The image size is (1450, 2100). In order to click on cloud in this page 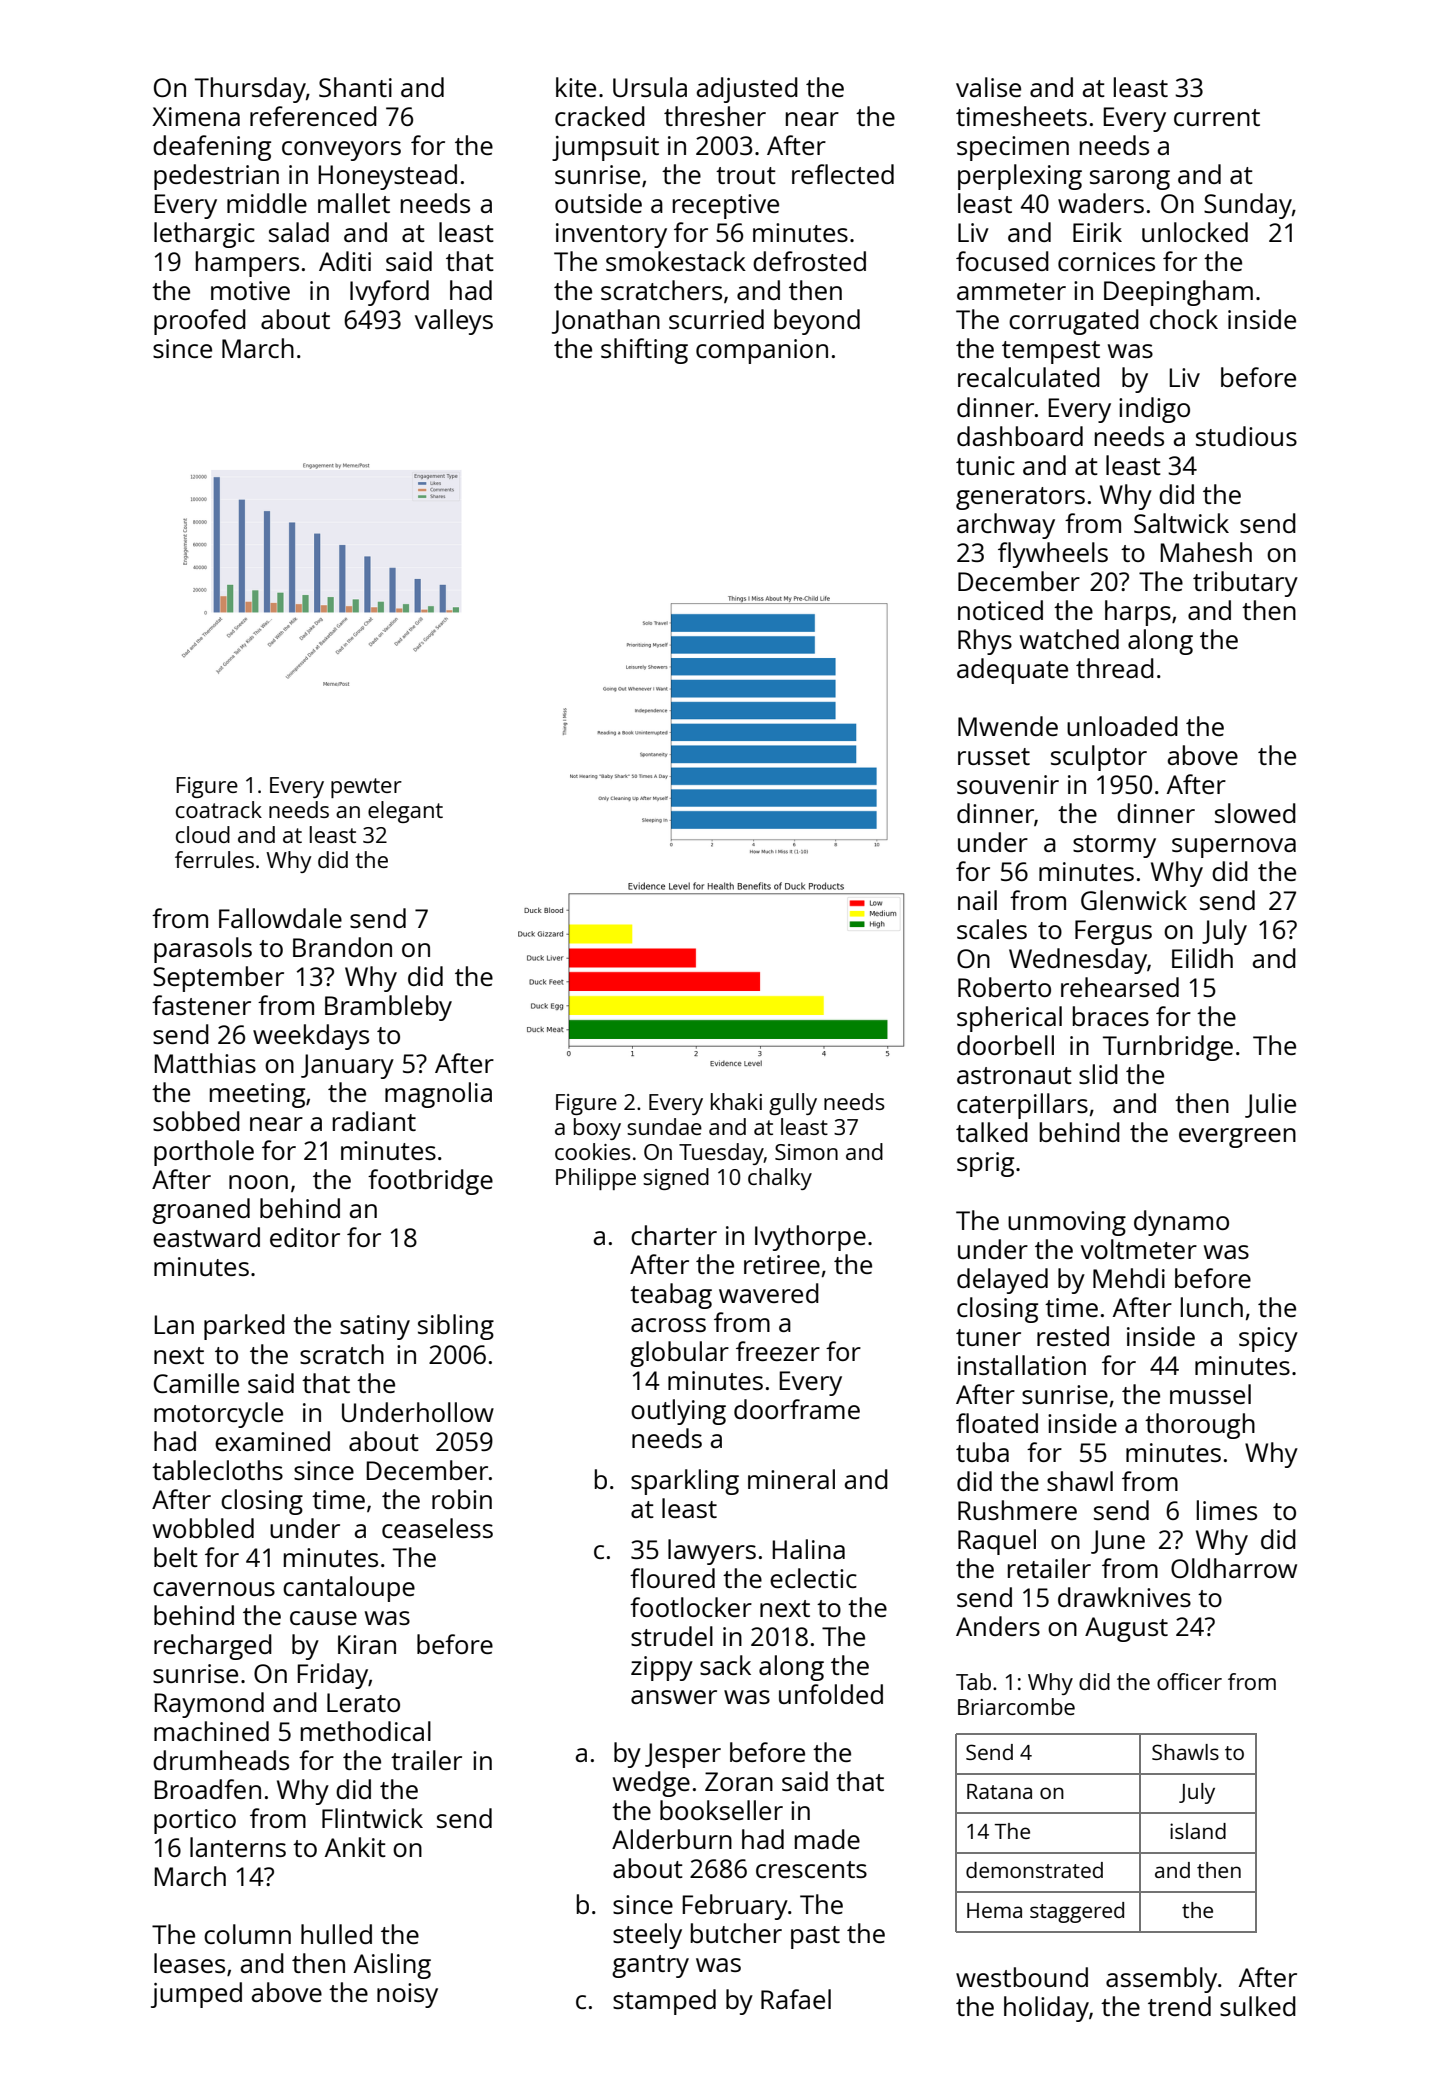, I will do `click(203, 834)`.
